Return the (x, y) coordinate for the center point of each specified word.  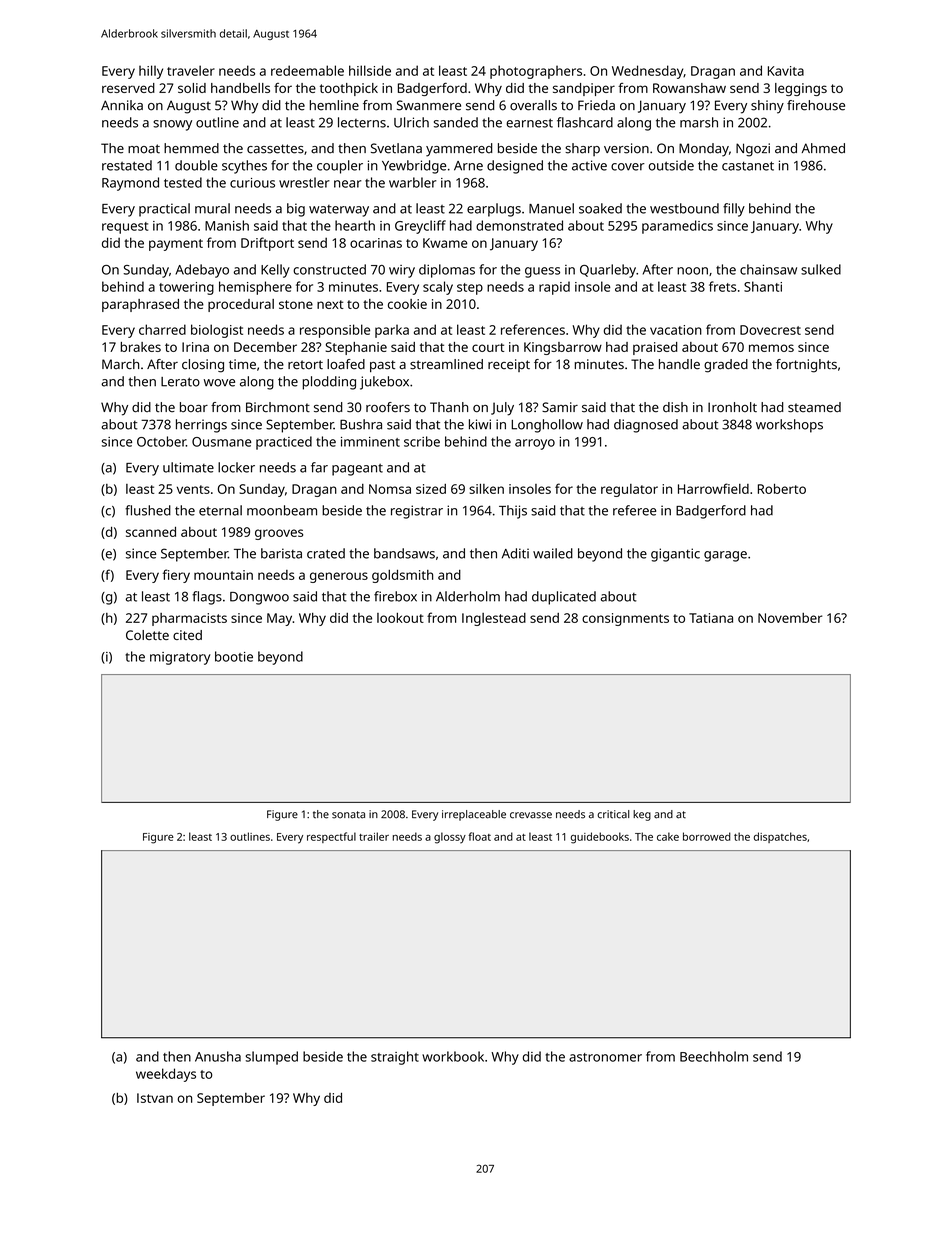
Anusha (218, 1056)
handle (679, 364)
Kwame (445, 243)
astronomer (605, 1057)
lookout (400, 618)
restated (127, 165)
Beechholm (714, 1056)
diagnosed (646, 426)
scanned (151, 532)
